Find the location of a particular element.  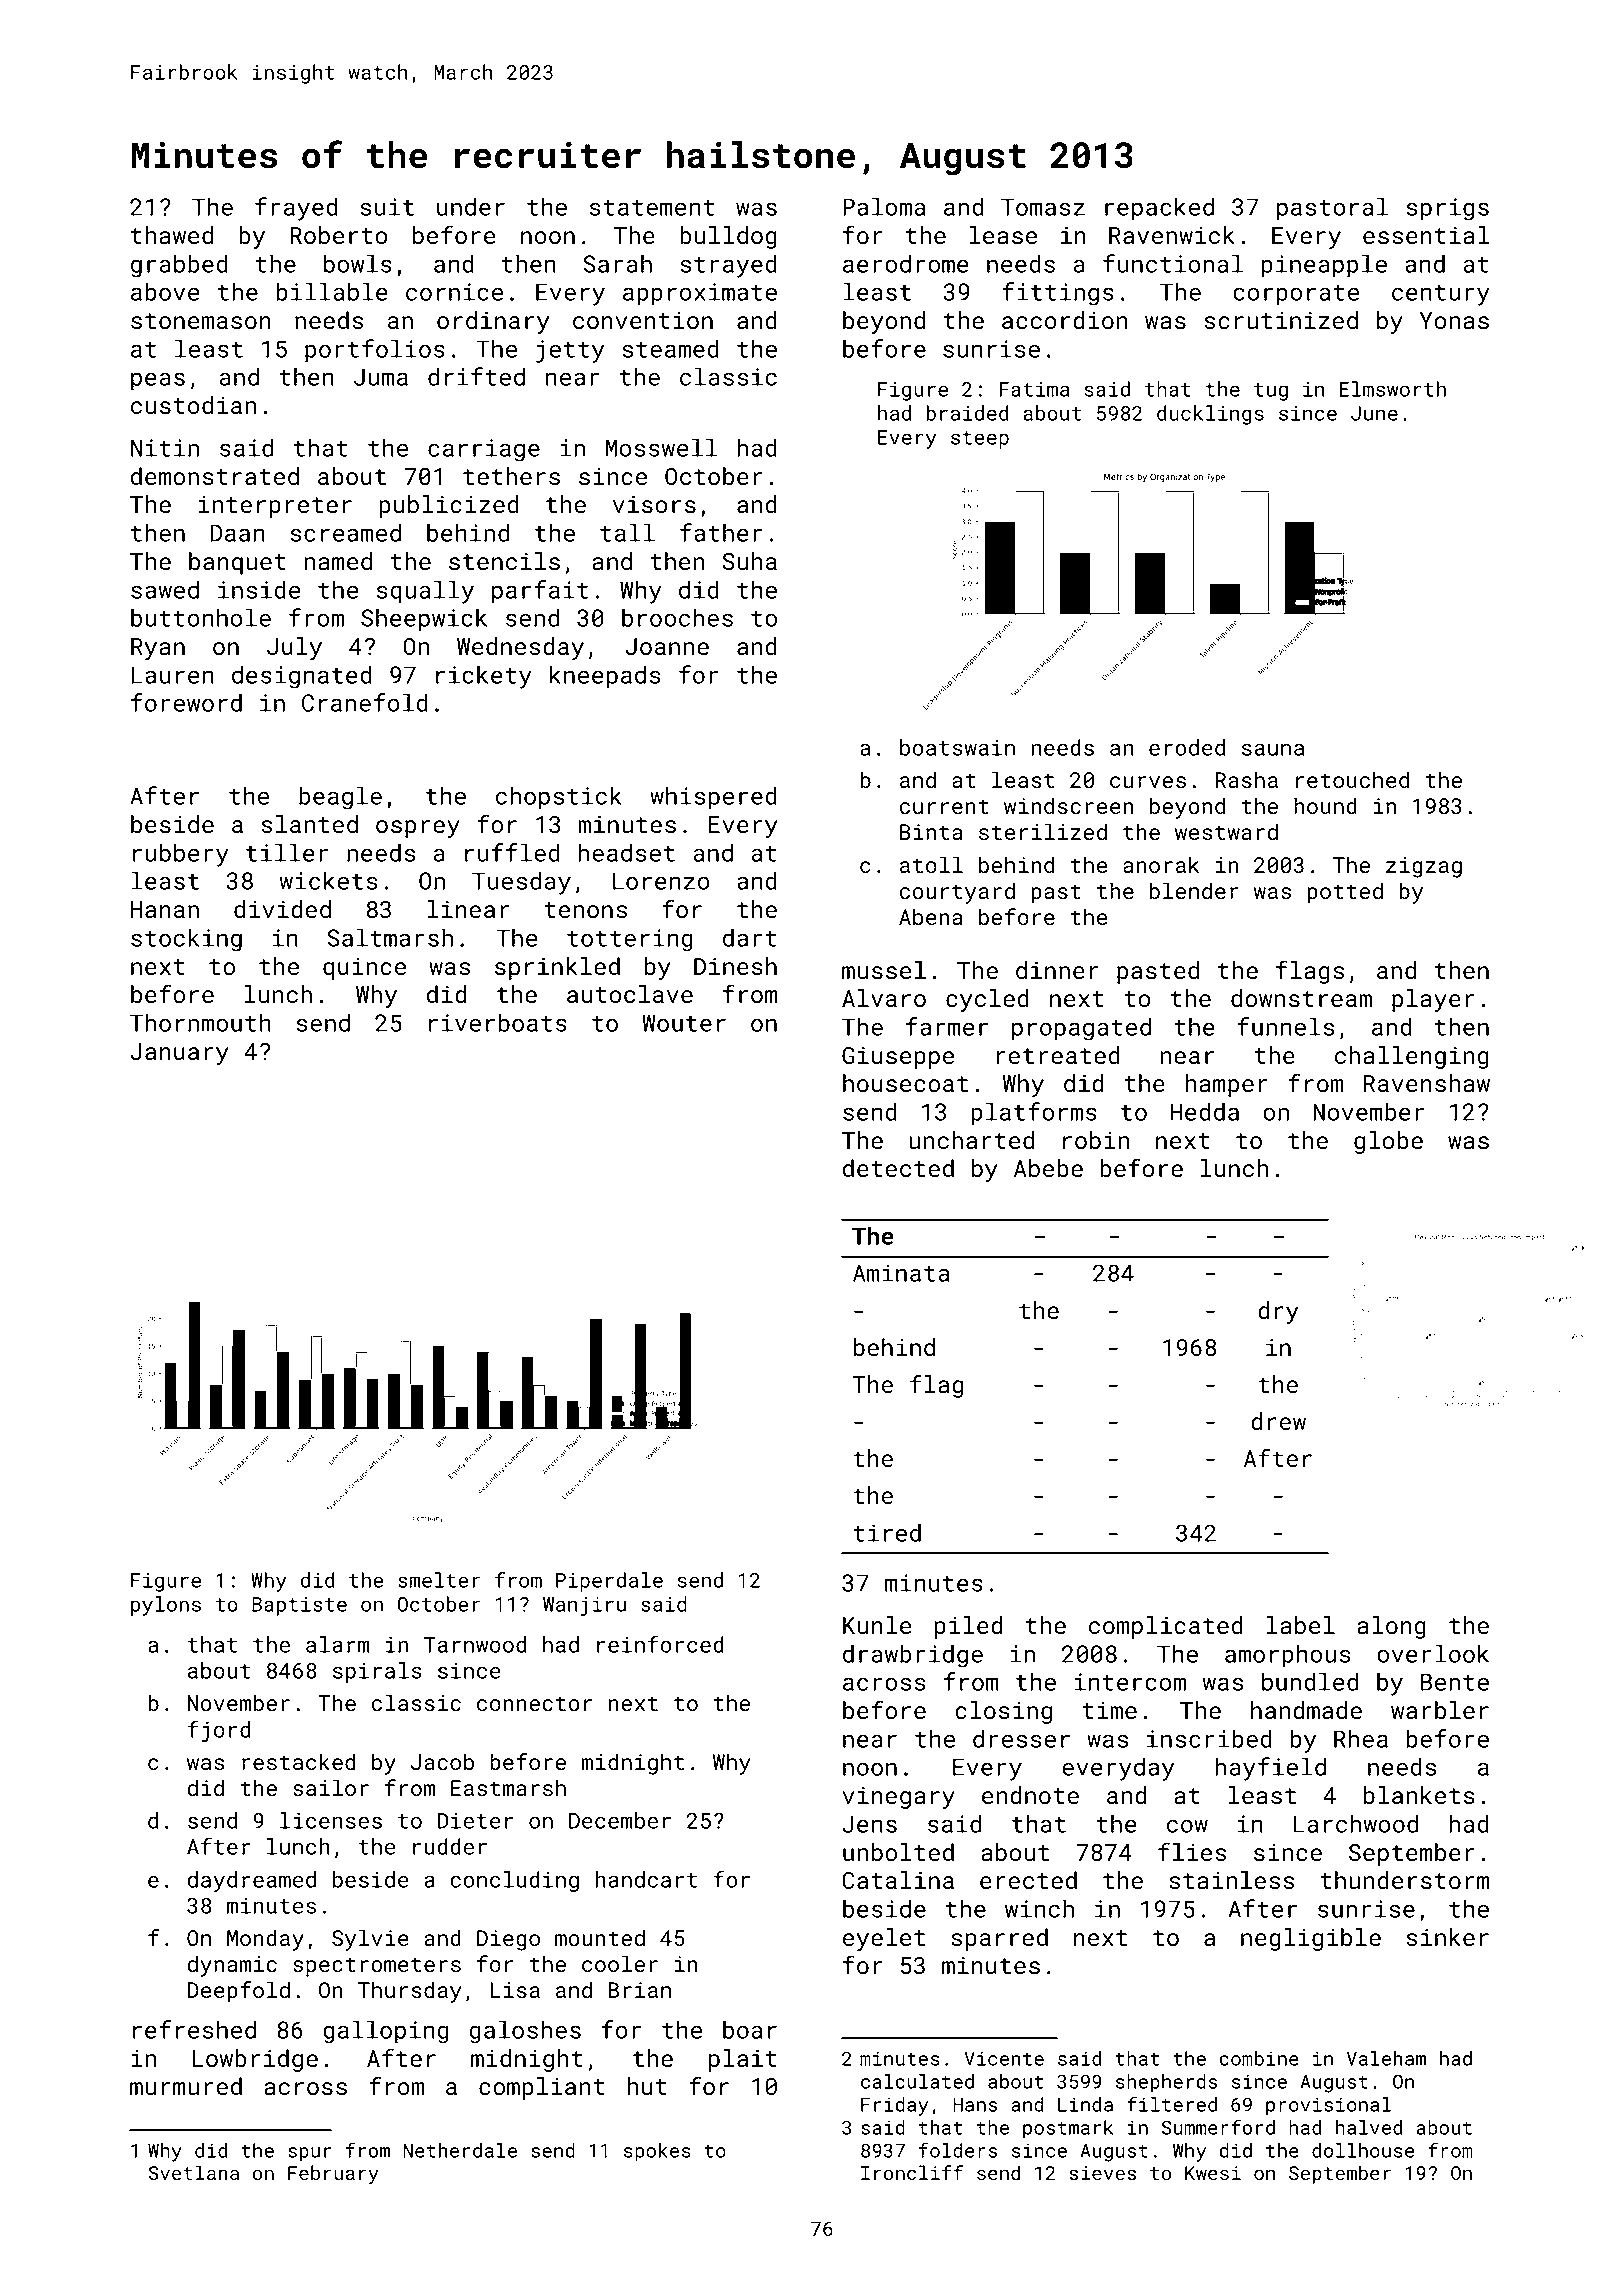

Tomasz is located at coordinates (1043, 207).
